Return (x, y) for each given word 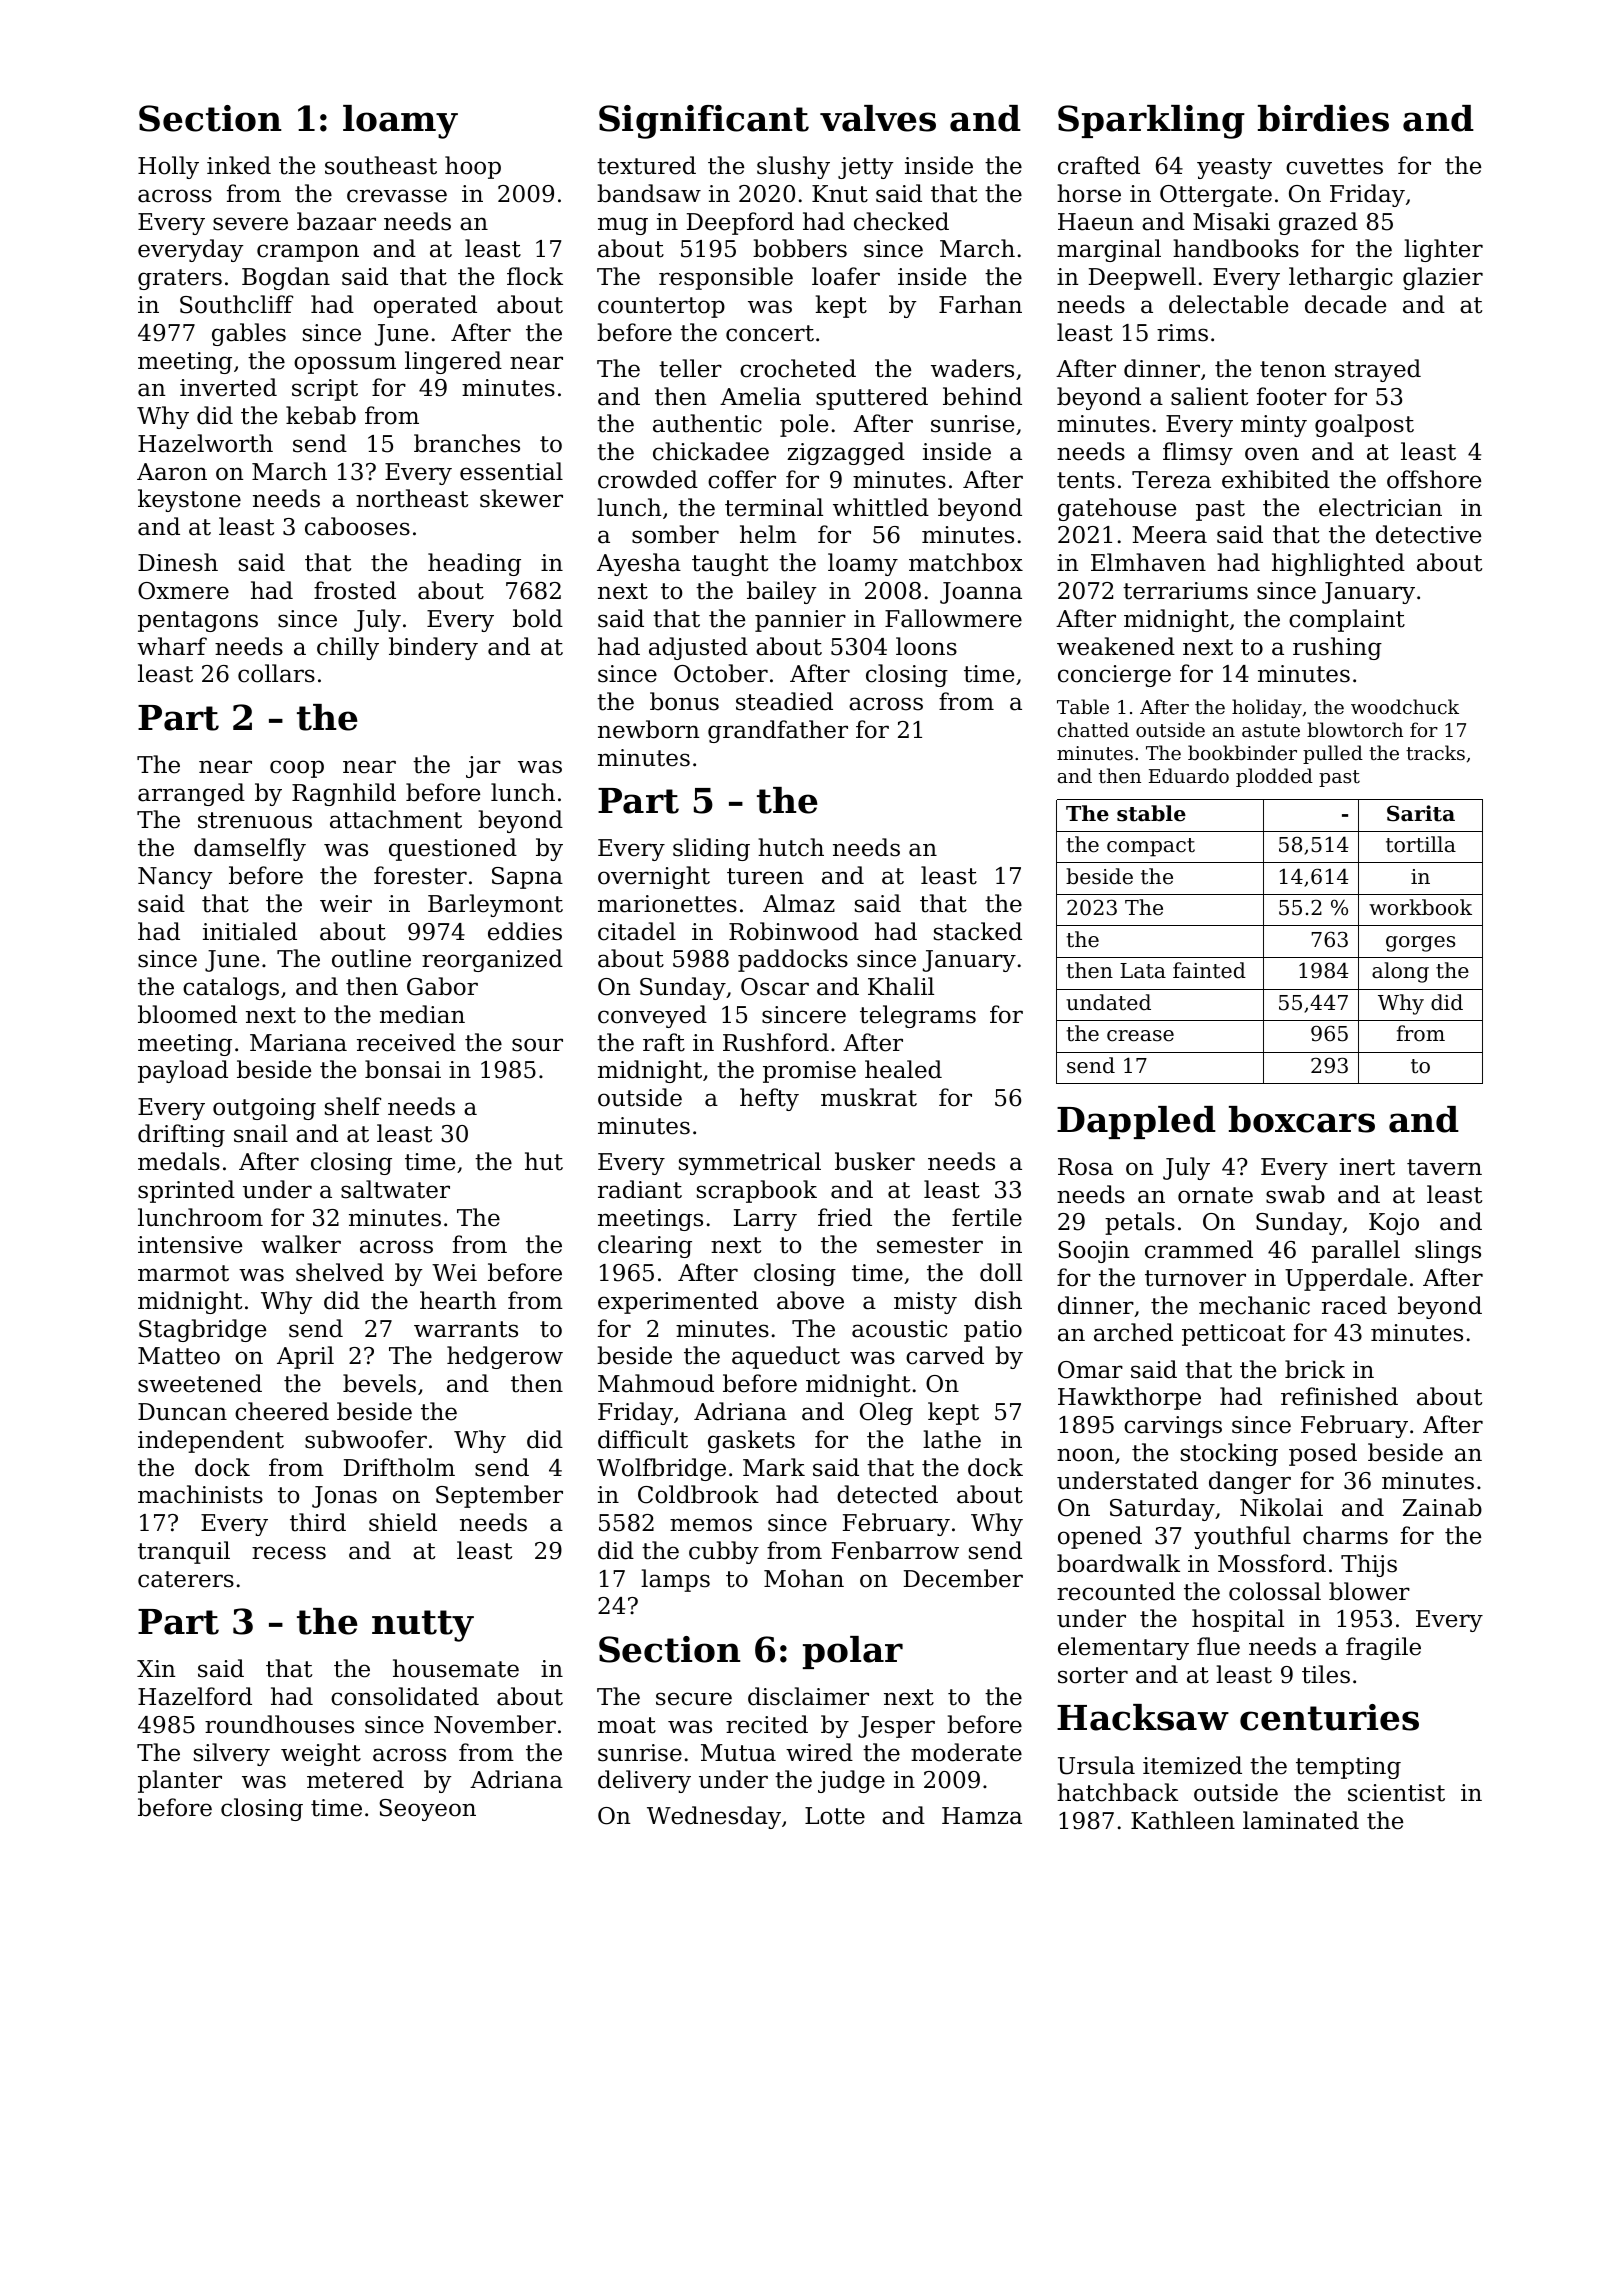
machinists (200, 1494)
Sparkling (1151, 122)
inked (239, 165)
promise (809, 1072)
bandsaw (649, 193)
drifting (181, 1135)
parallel (1356, 1251)
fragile (1383, 1648)
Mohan (804, 1578)
